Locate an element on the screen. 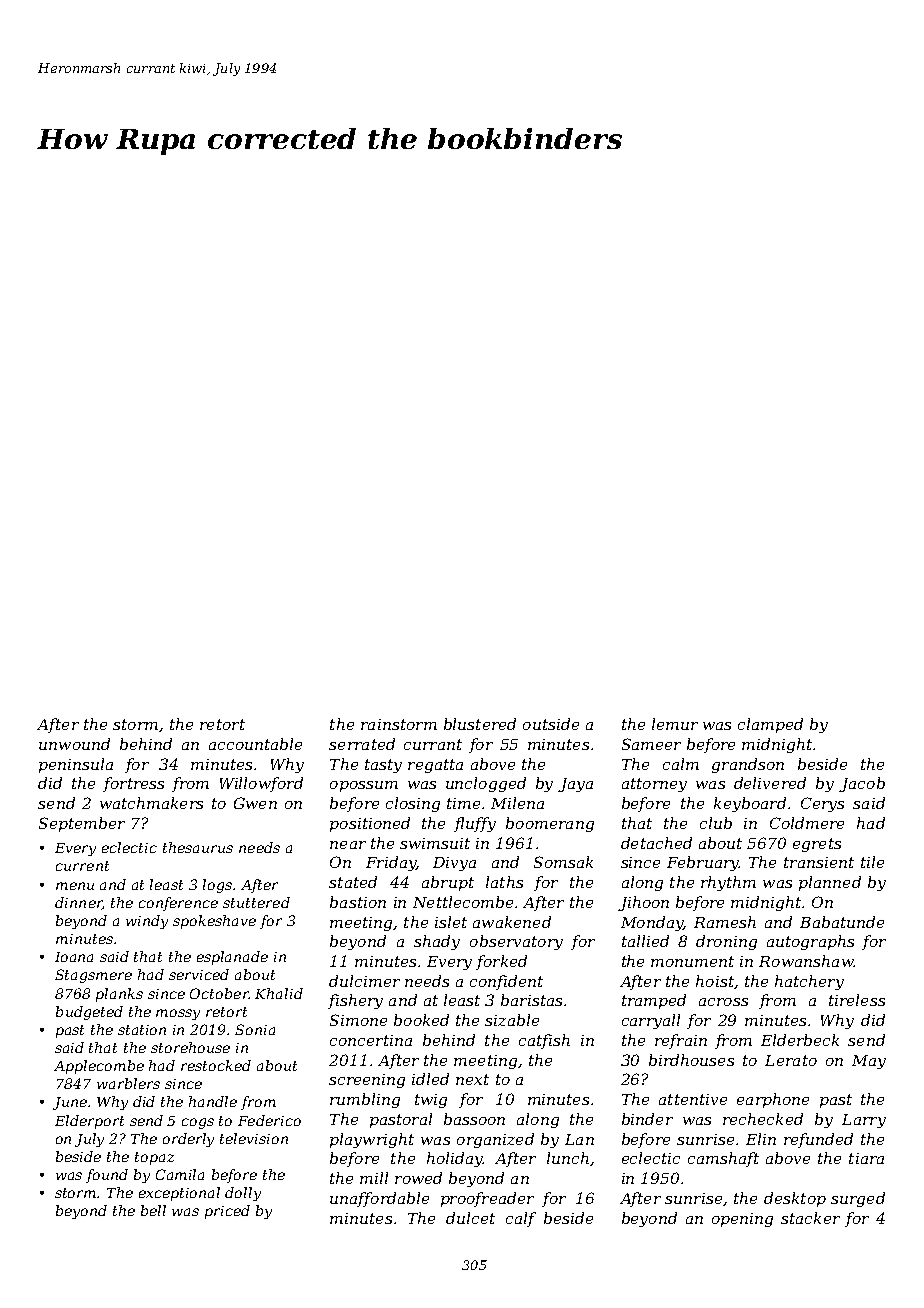 This screenshot has width=924, height=1308. warblers is located at coordinates (128, 1083).
